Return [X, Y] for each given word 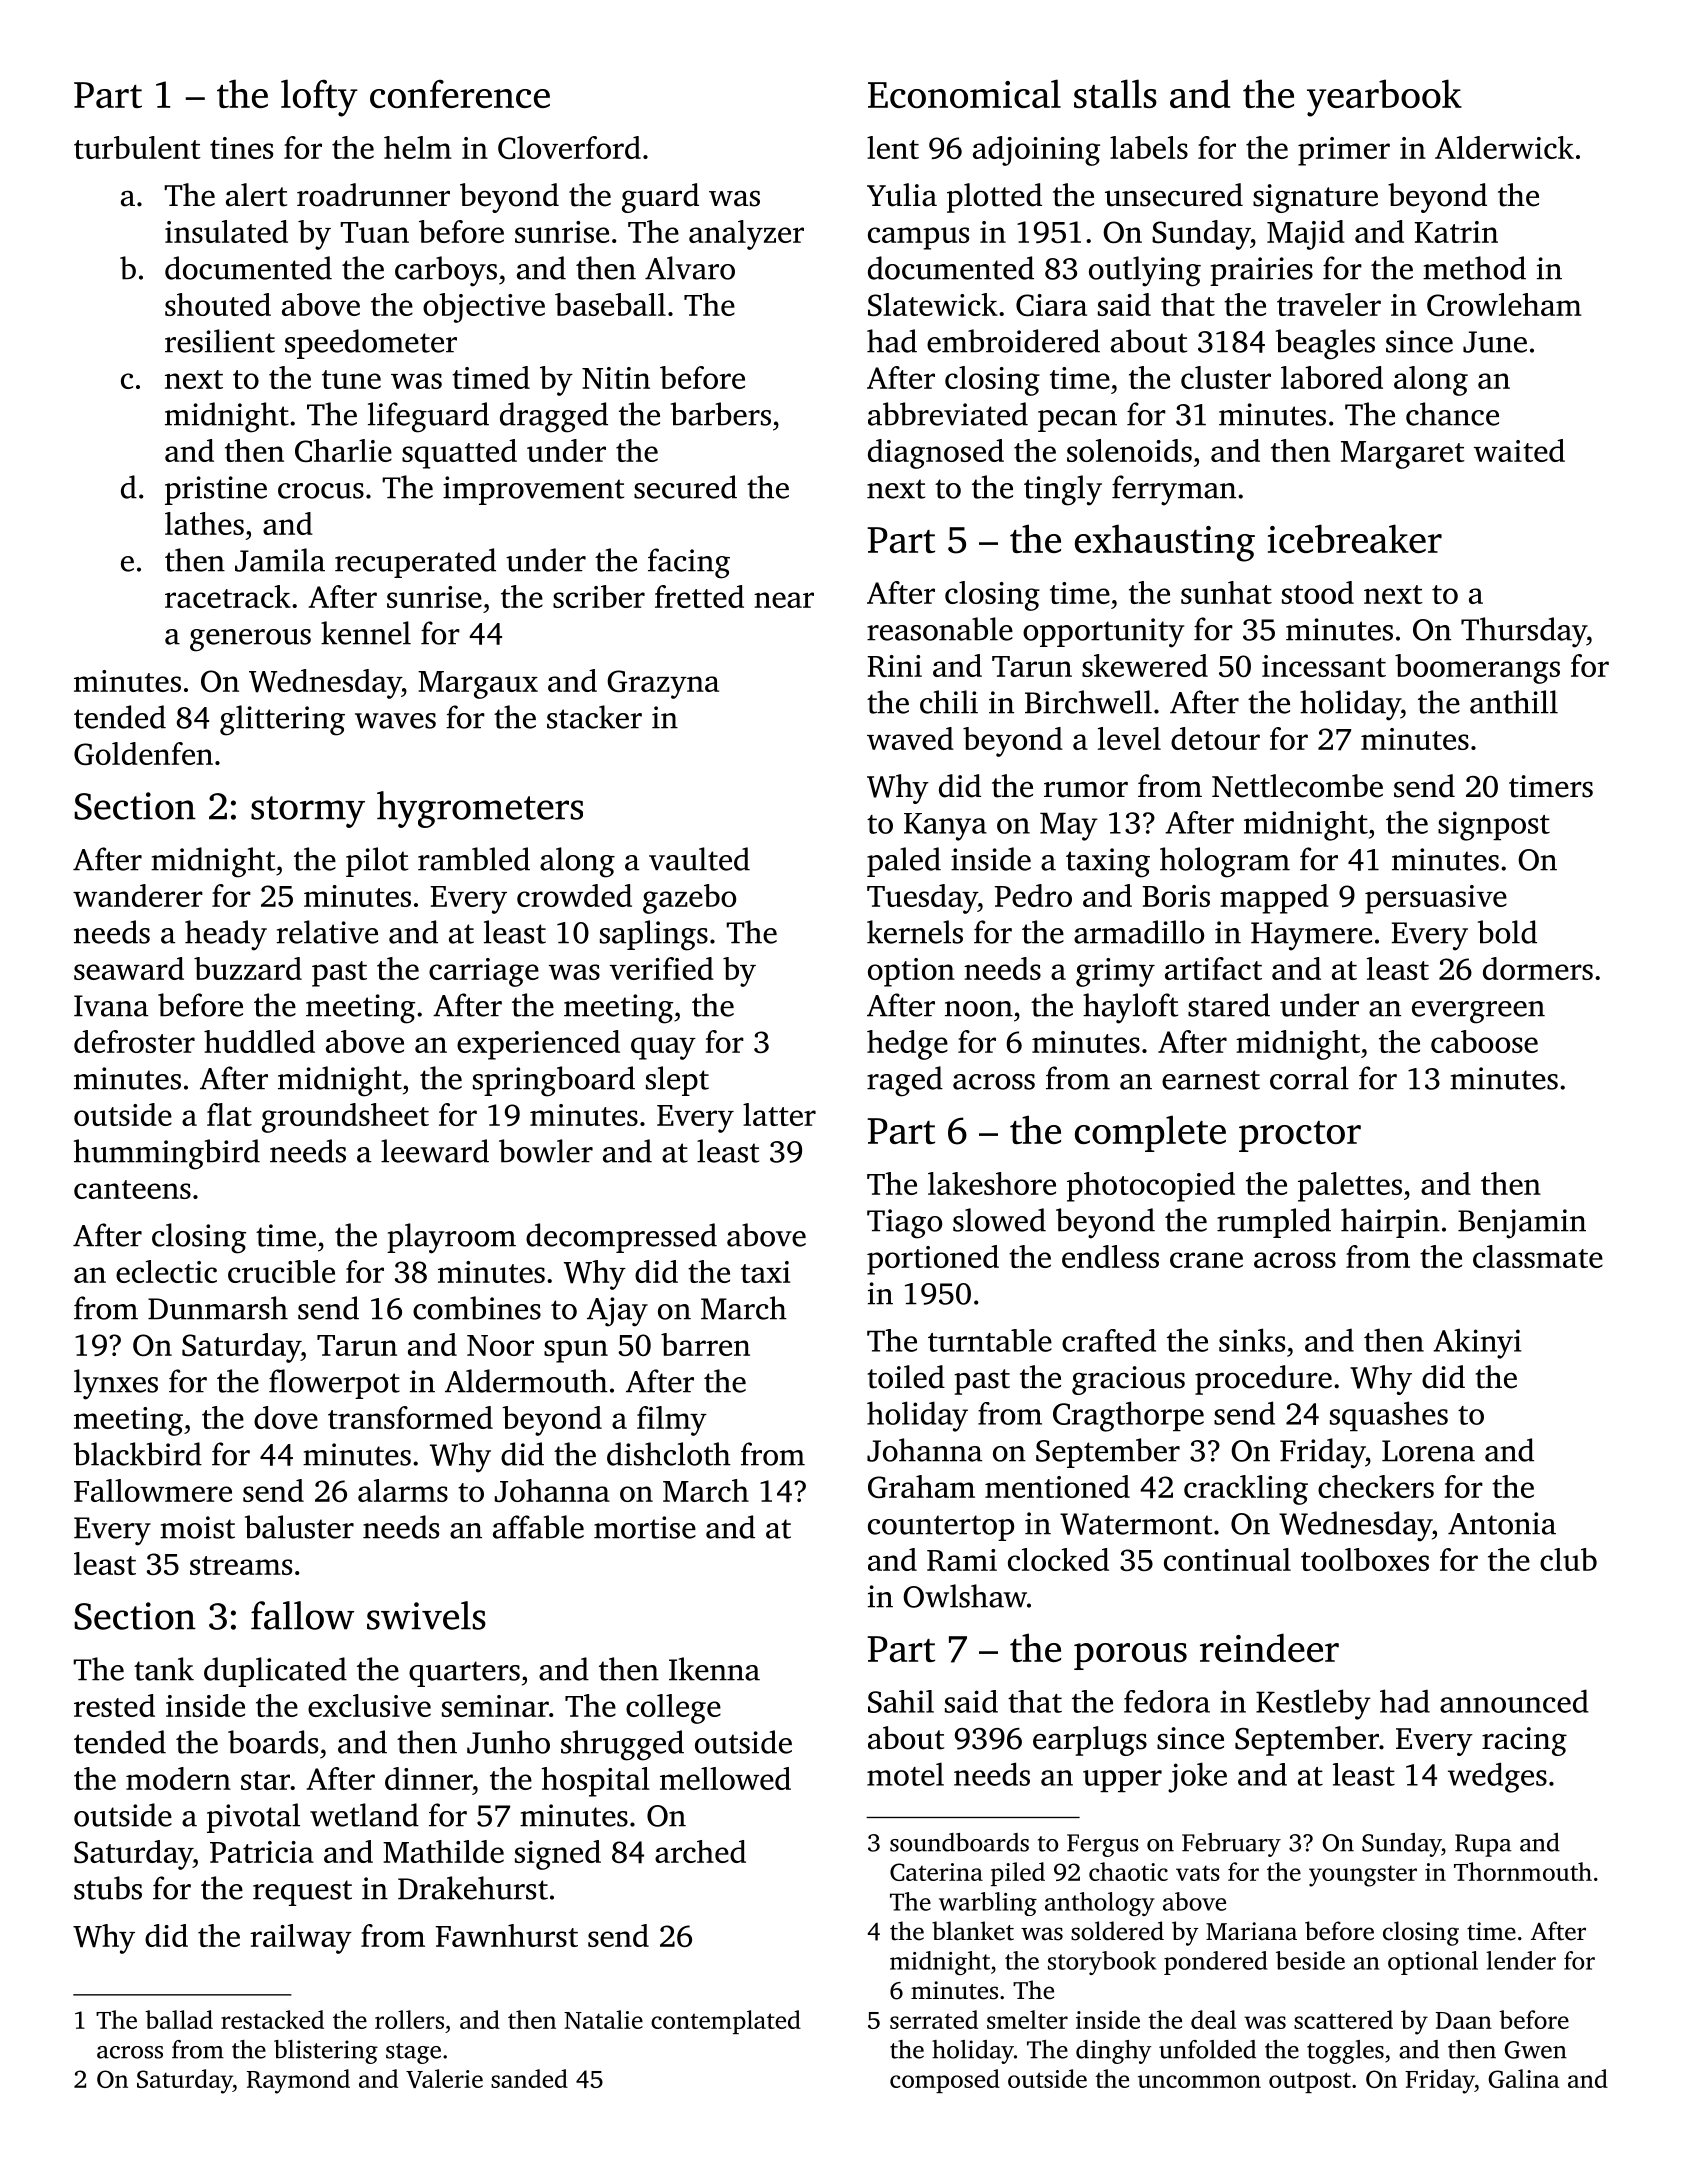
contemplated [726, 2022]
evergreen [1478, 1012]
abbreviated [948, 414]
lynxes [116, 1384]
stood [1318, 592]
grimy [1115, 972]
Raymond [298, 2081]
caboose [1484, 1041]
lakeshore [992, 1183]
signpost [1494, 826]
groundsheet [345, 1118]
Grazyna [663, 684]
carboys [446, 271]
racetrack [228, 596]
